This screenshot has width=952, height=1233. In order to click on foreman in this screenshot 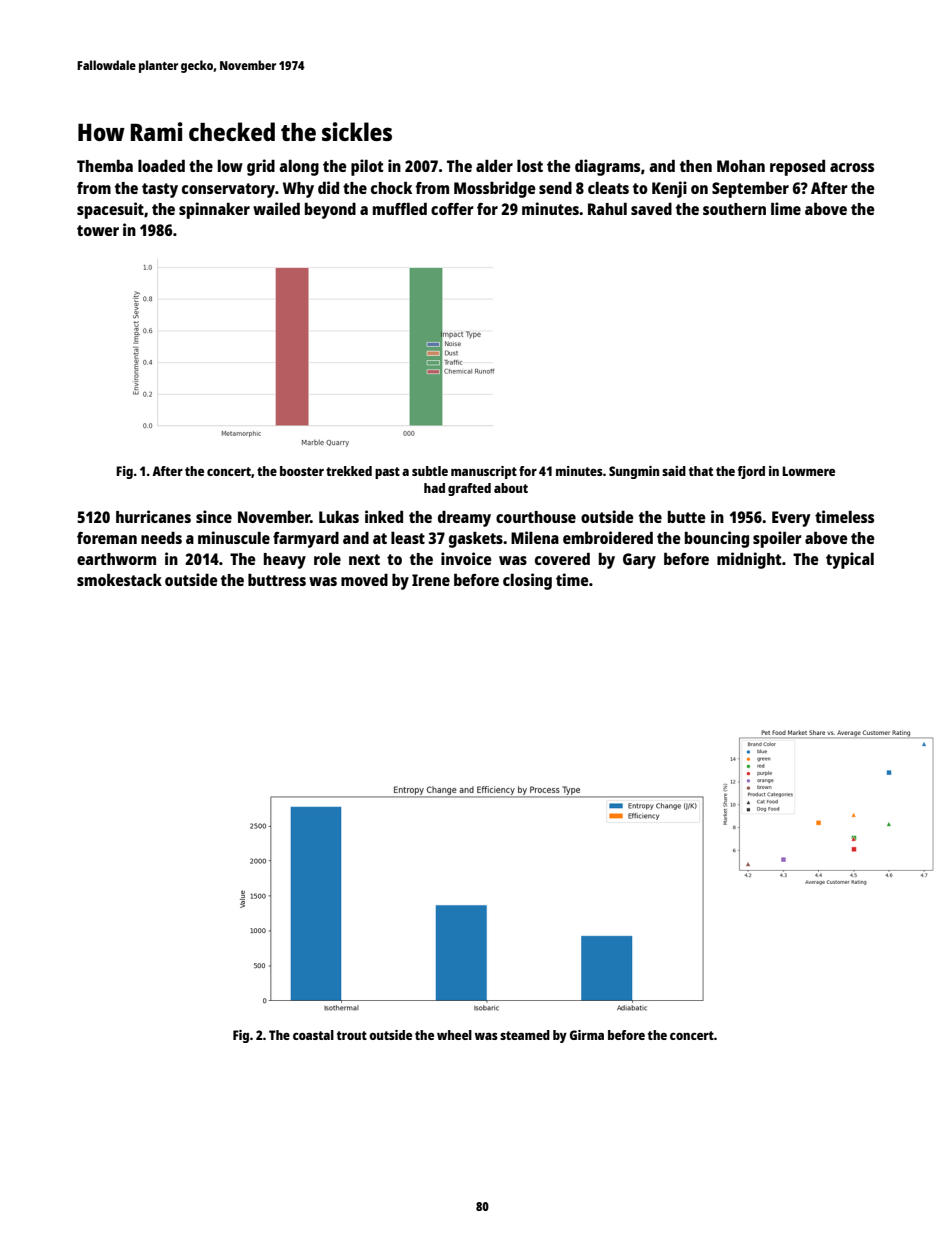, I will do `click(107, 538)`.
